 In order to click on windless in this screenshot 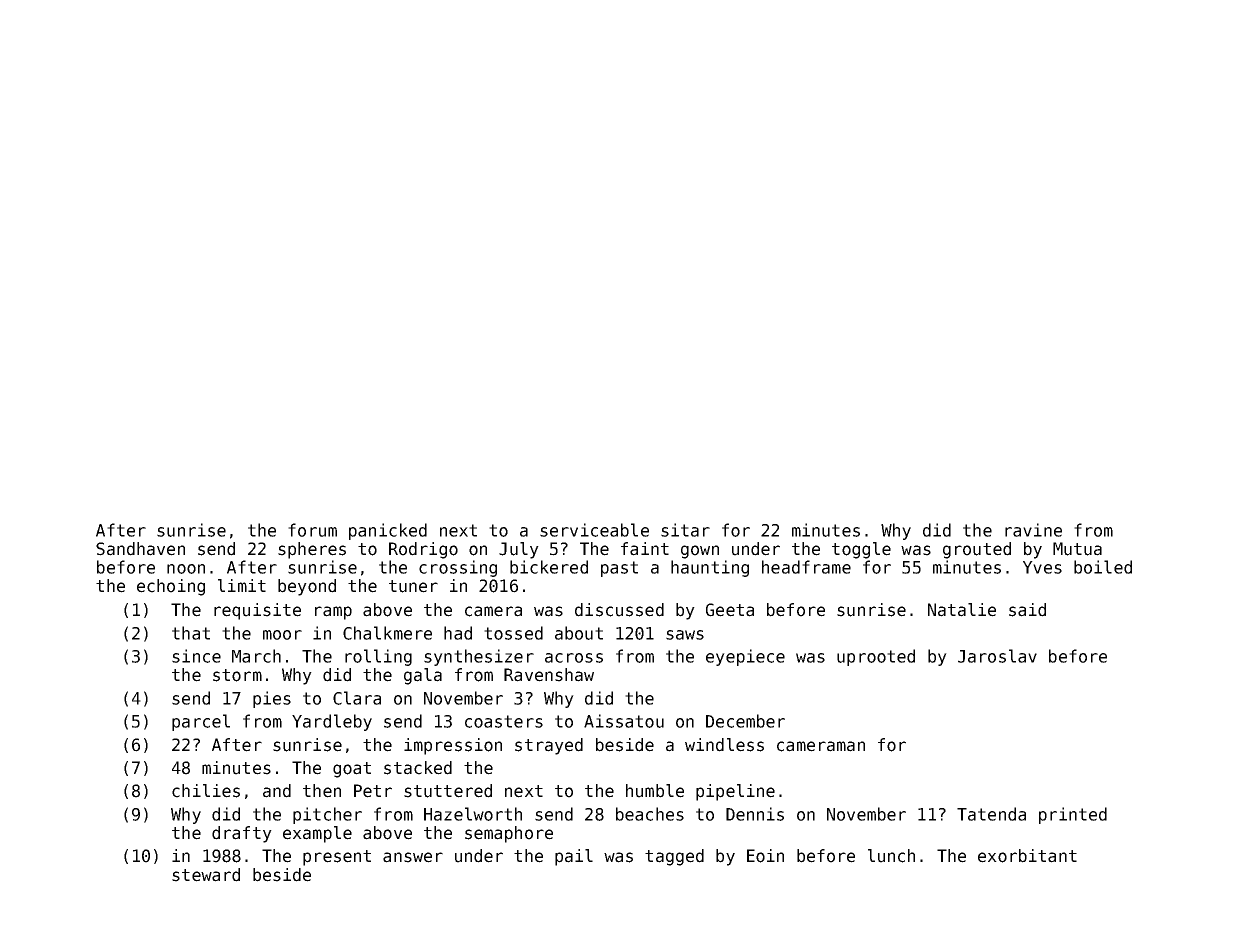, I will do `click(724, 745)`.
